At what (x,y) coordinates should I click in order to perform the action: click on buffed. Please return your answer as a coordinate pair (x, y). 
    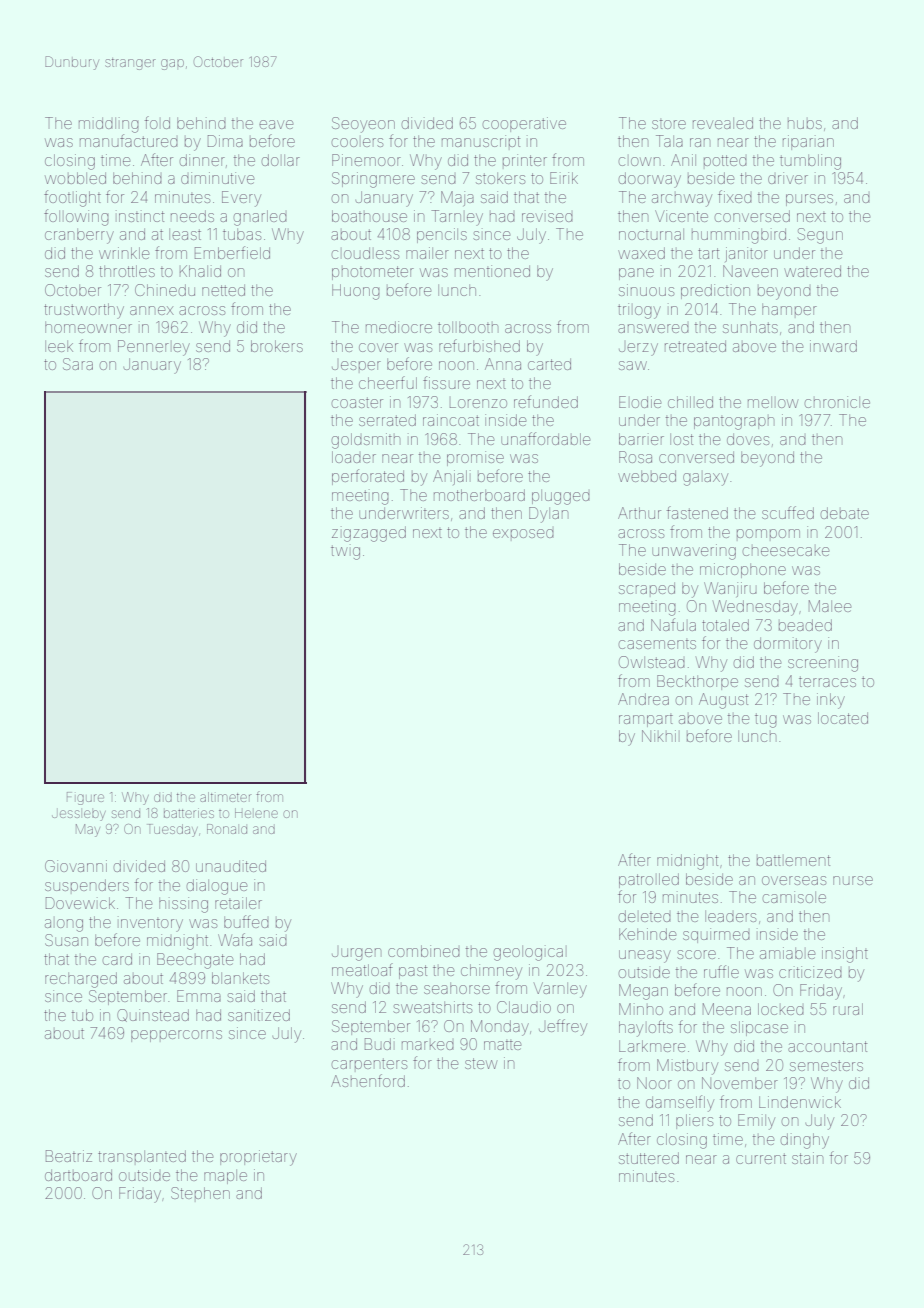
    Looking at the image, I should click on (246, 921).
